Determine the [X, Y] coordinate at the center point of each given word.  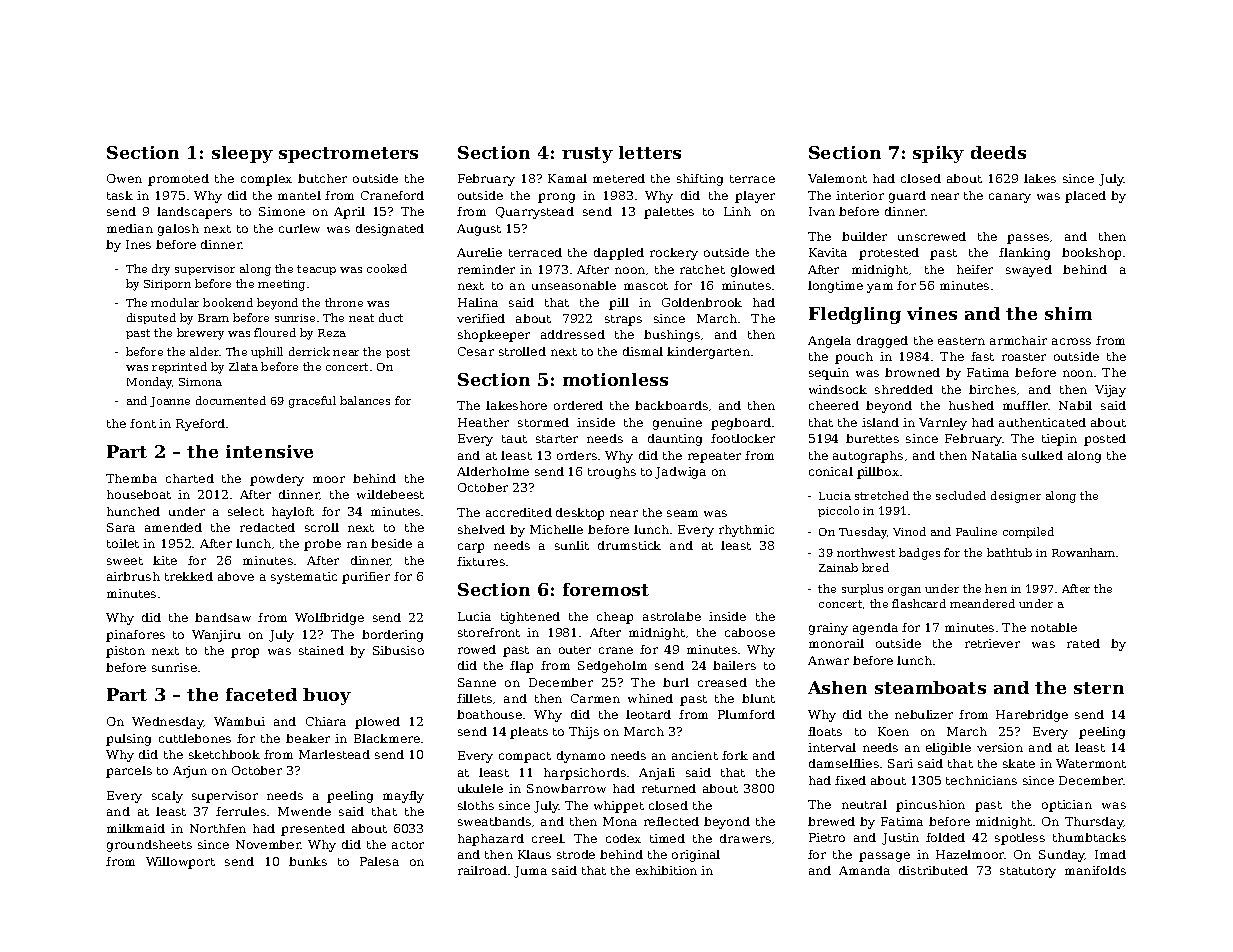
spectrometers [348, 155]
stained [321, 650]
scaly [167, 797]
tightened [530, 618]
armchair [1018, 340]
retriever [992, 643]
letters [650, 152]
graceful [312, 402]
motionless [615, 379]
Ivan [822, 211]
